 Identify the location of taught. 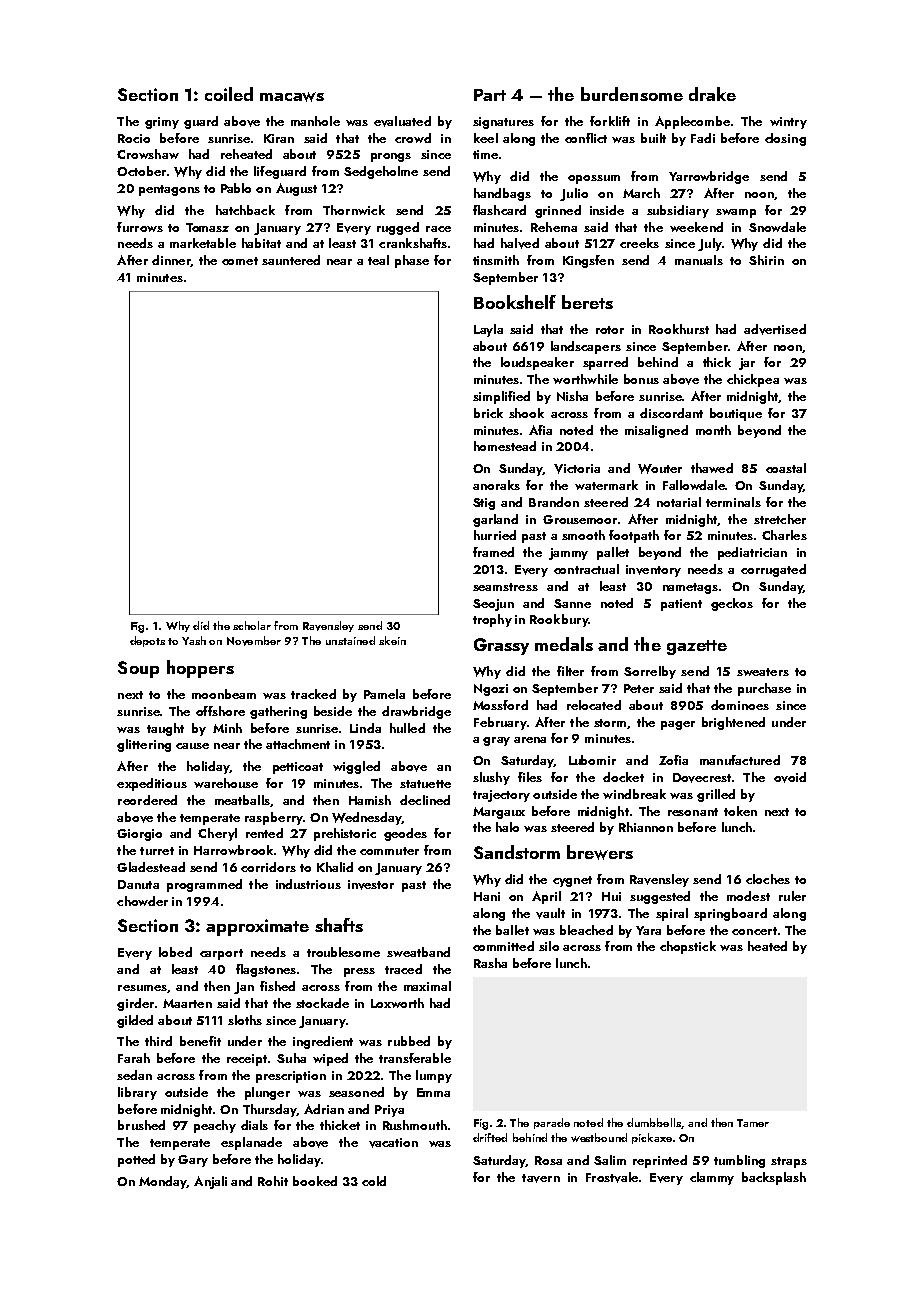
(165, 729).
